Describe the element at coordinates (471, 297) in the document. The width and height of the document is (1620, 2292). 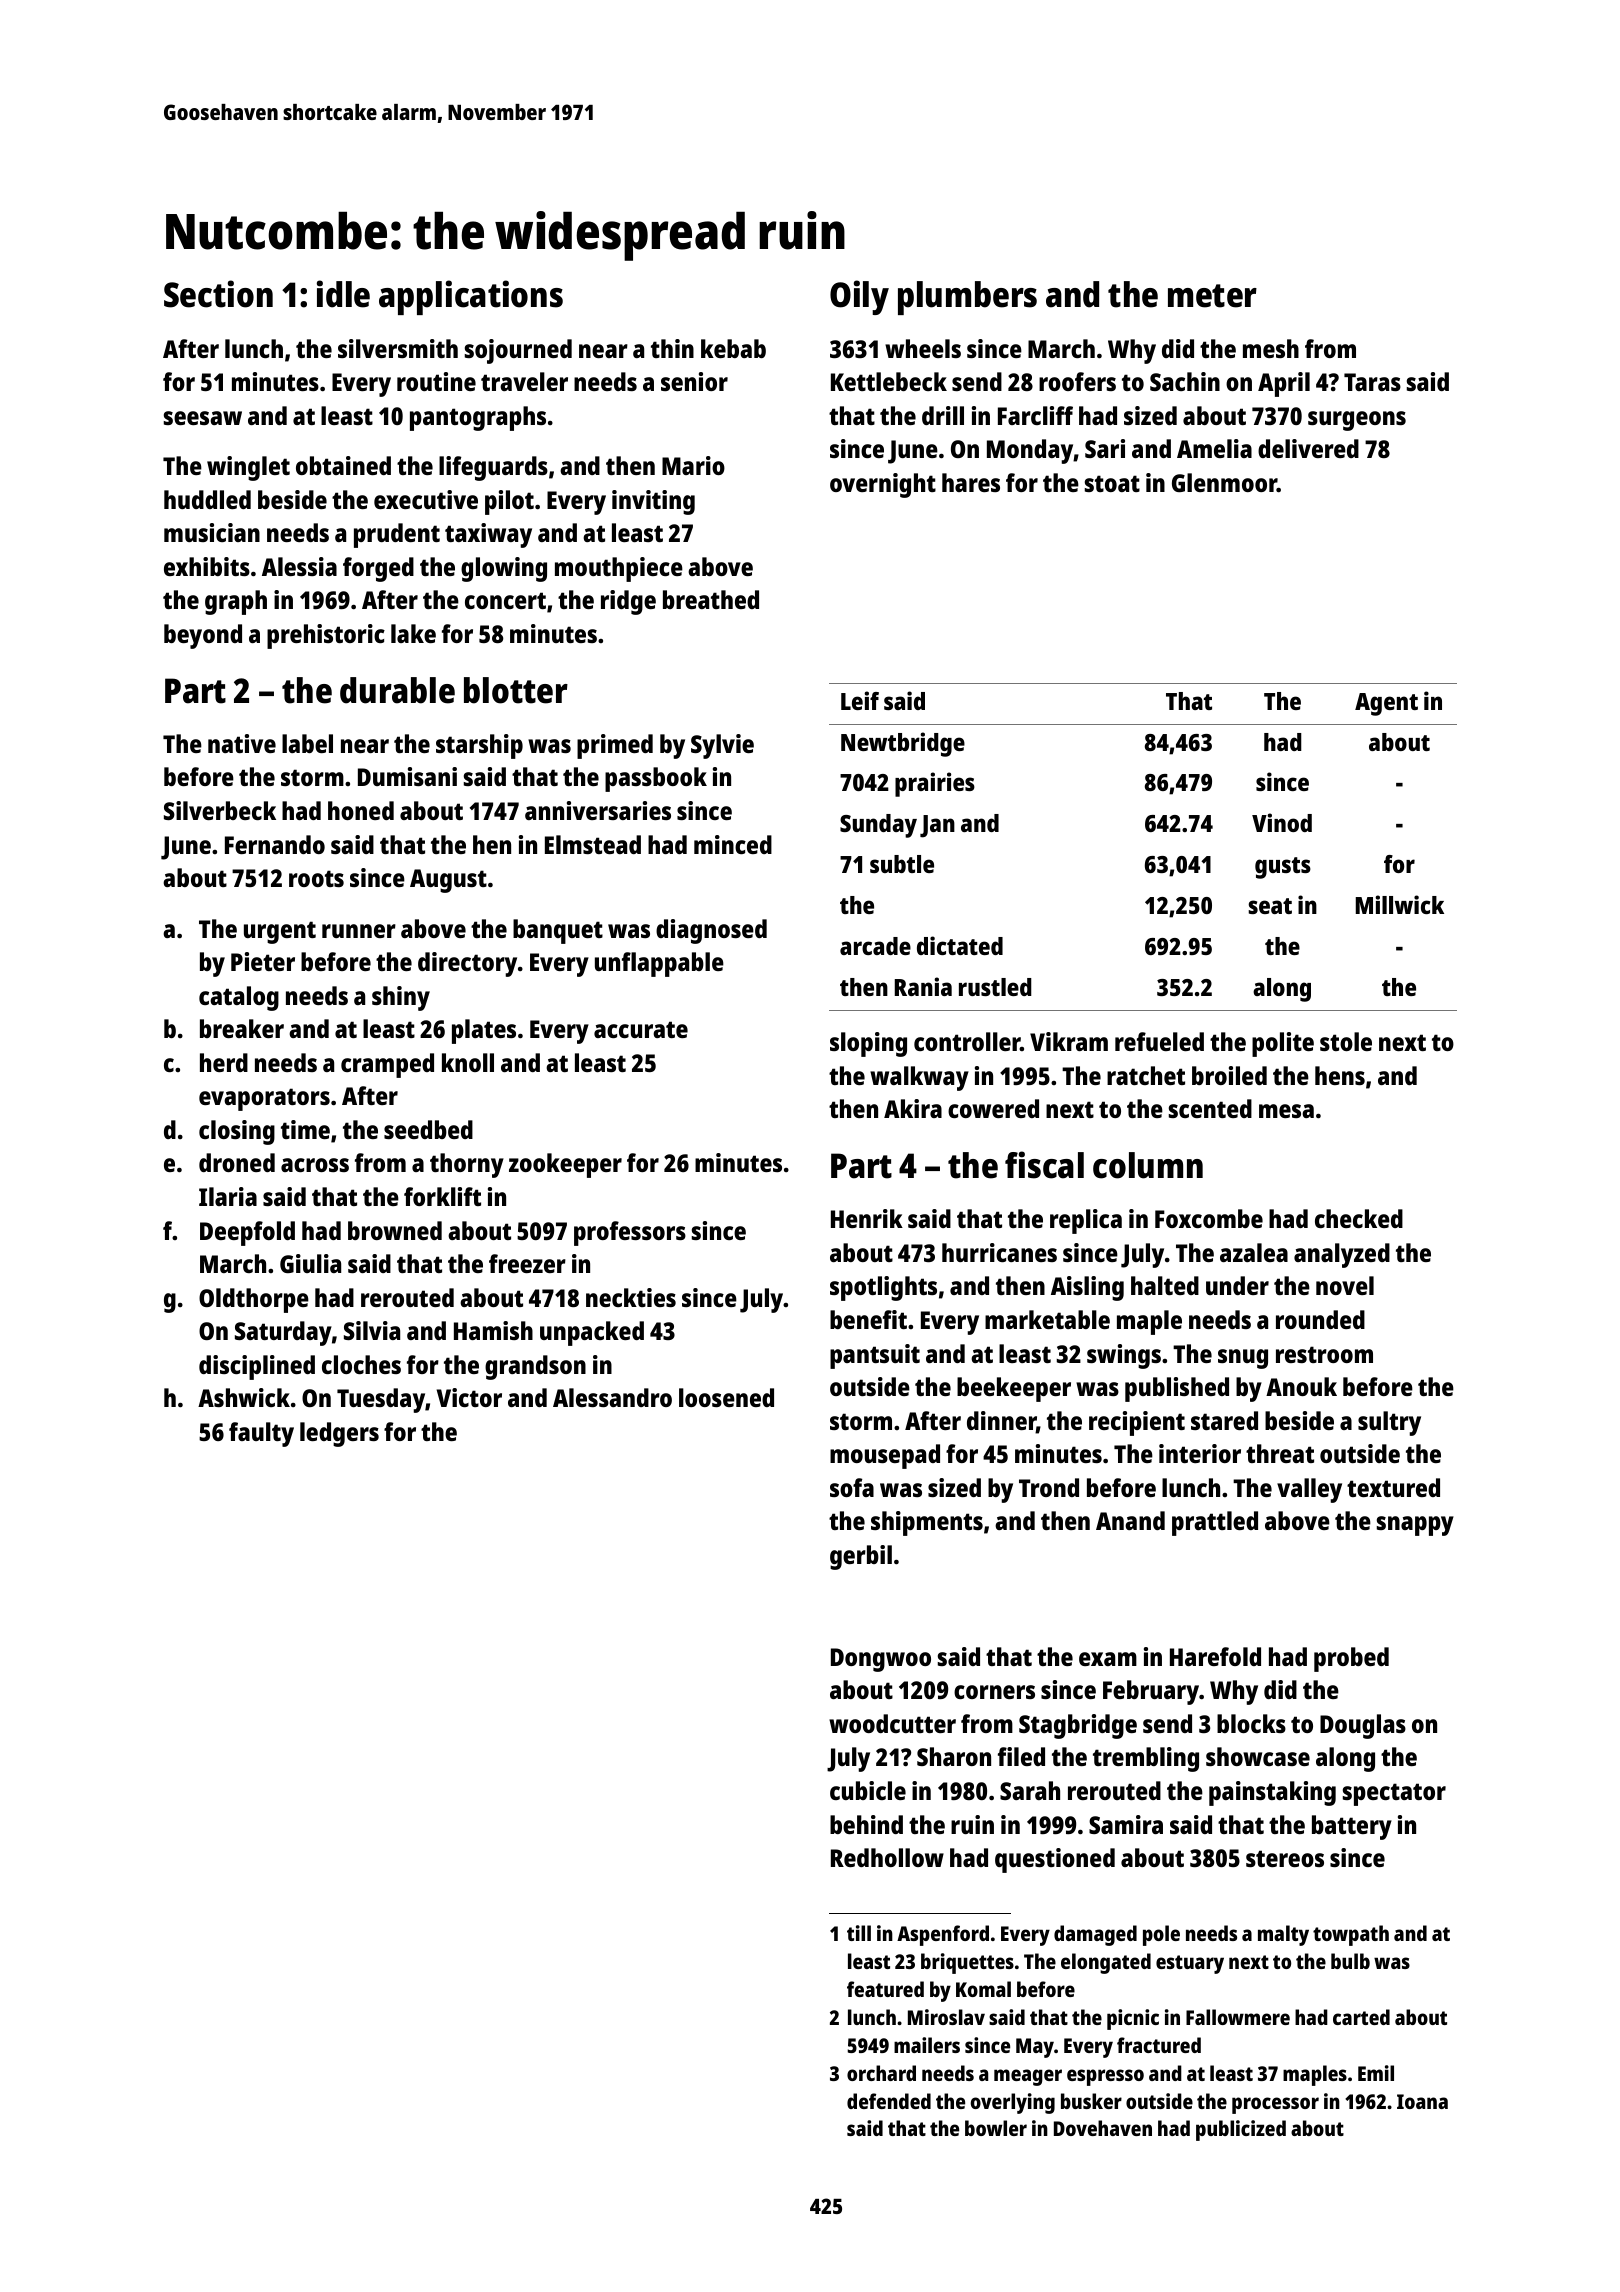
I see `applications` at that location.
